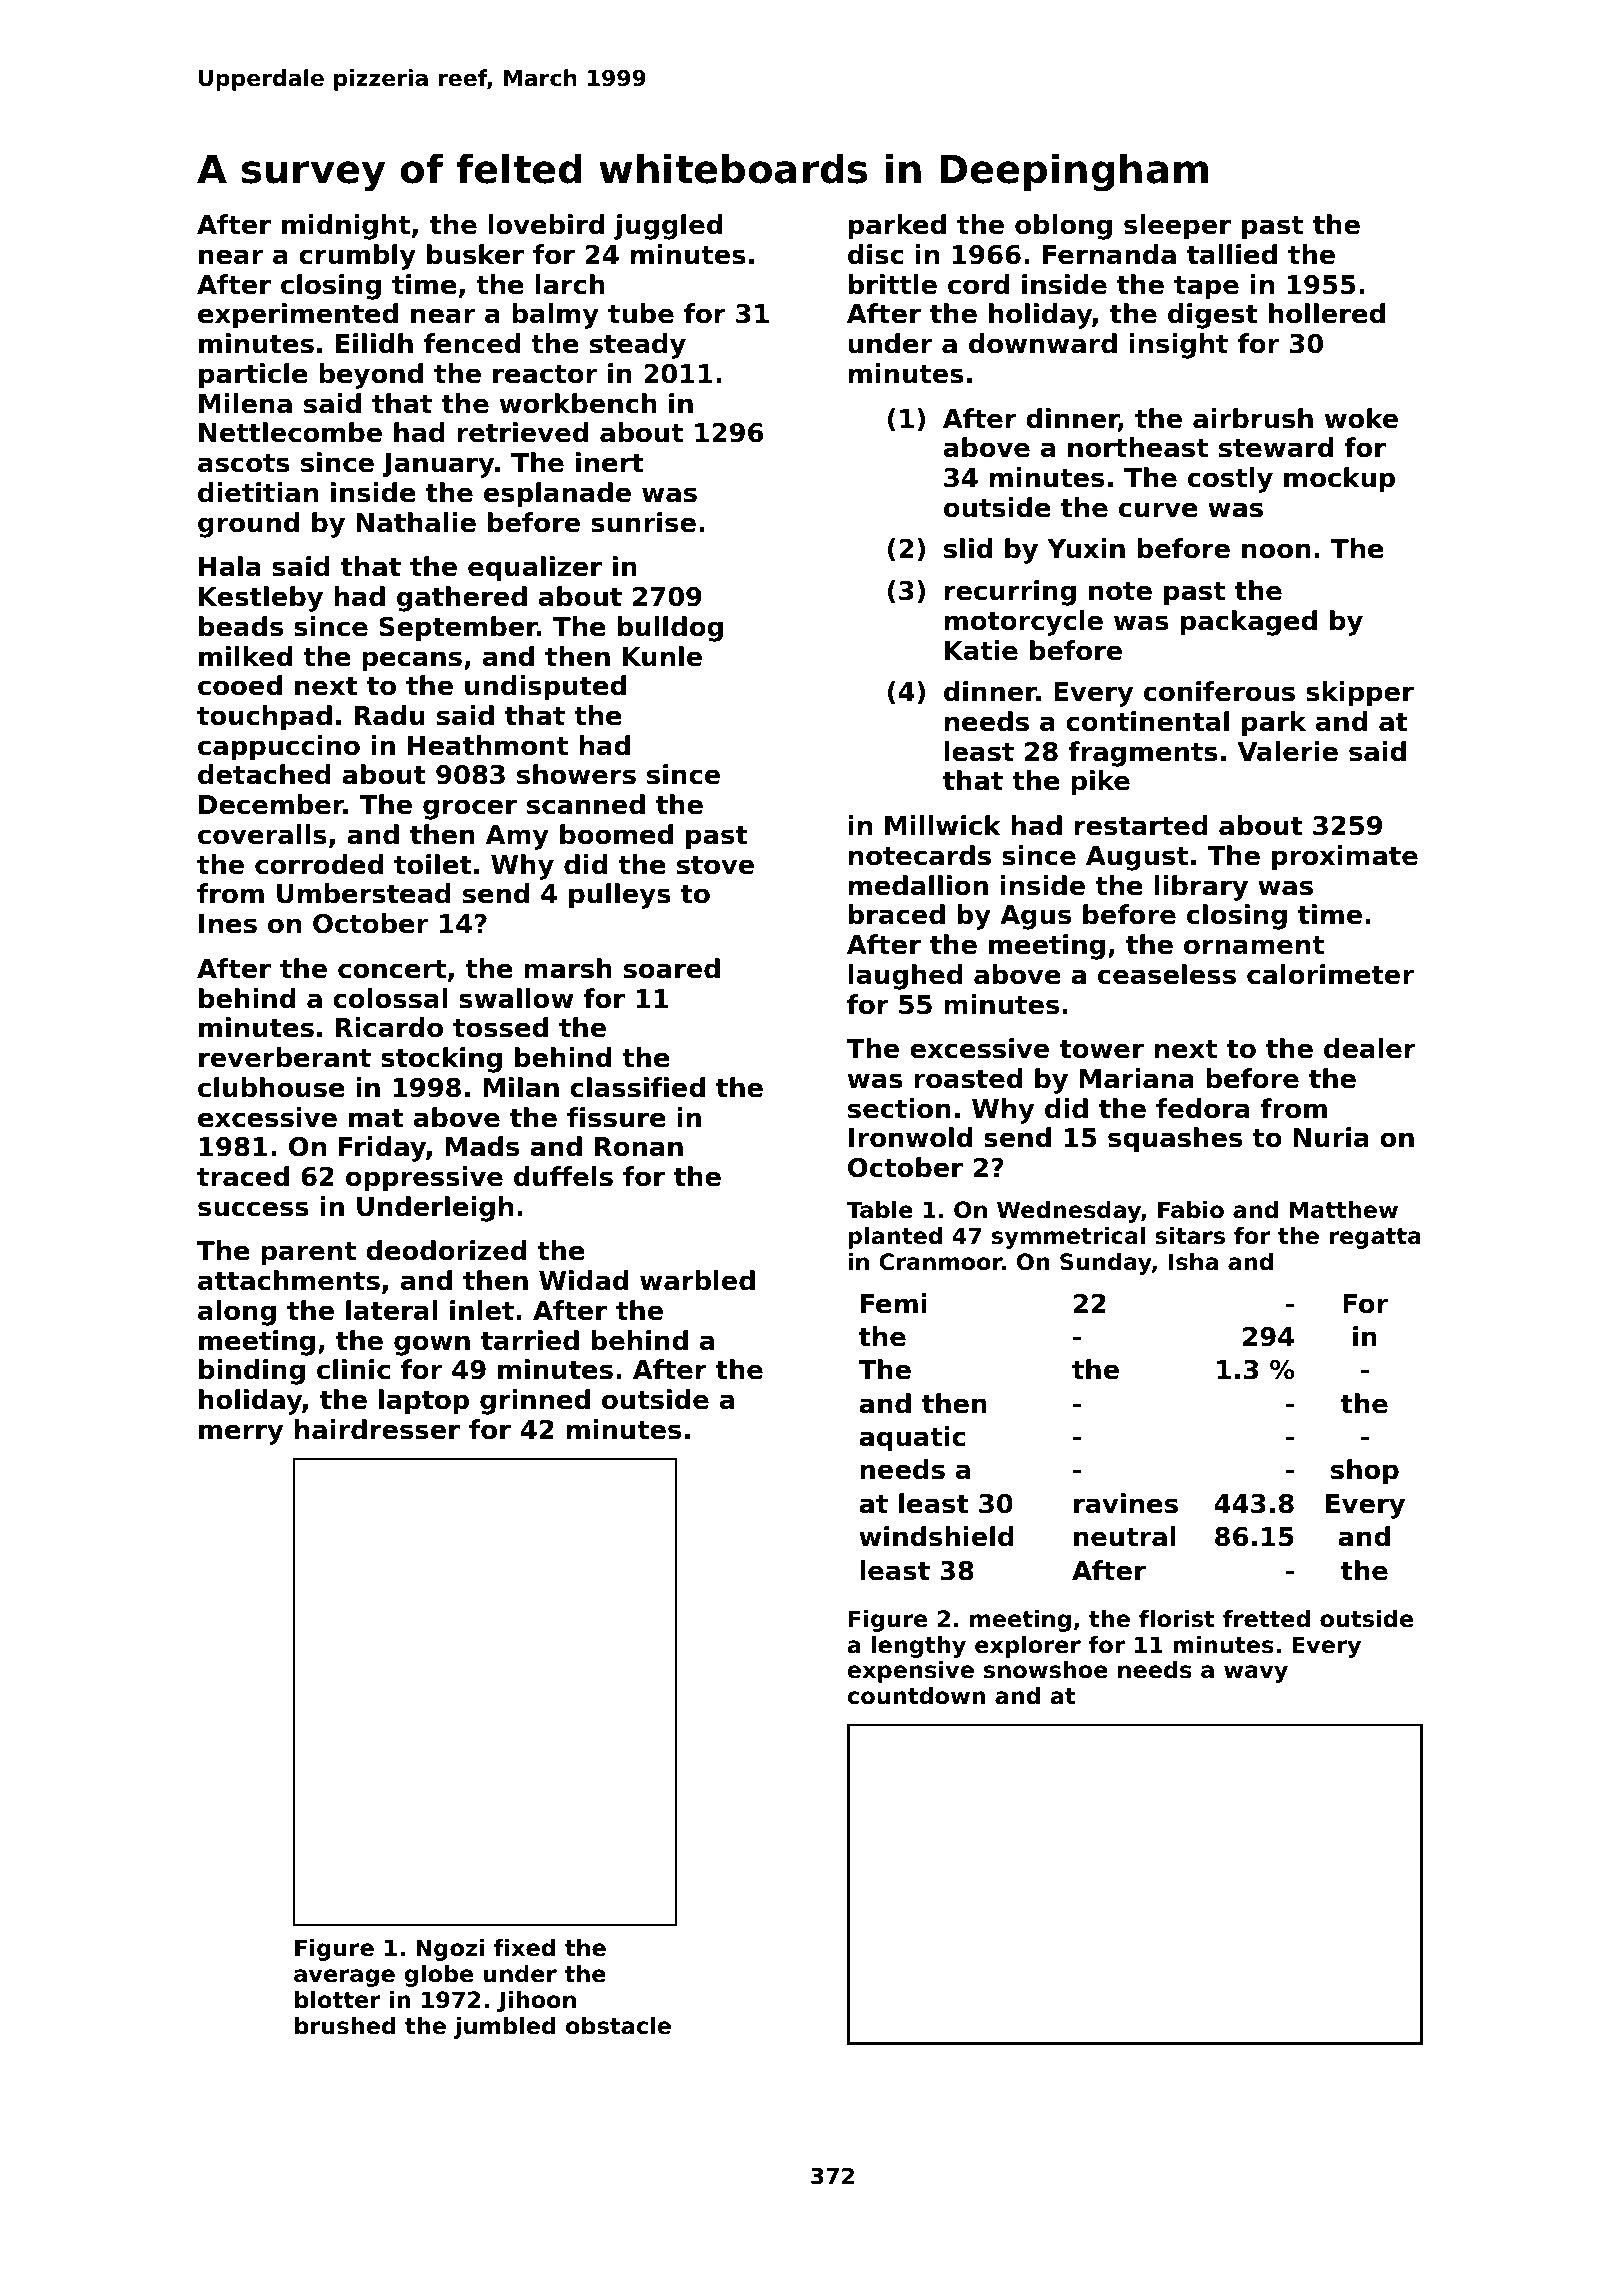  I want to click on oblong, so click(1063, 227).
